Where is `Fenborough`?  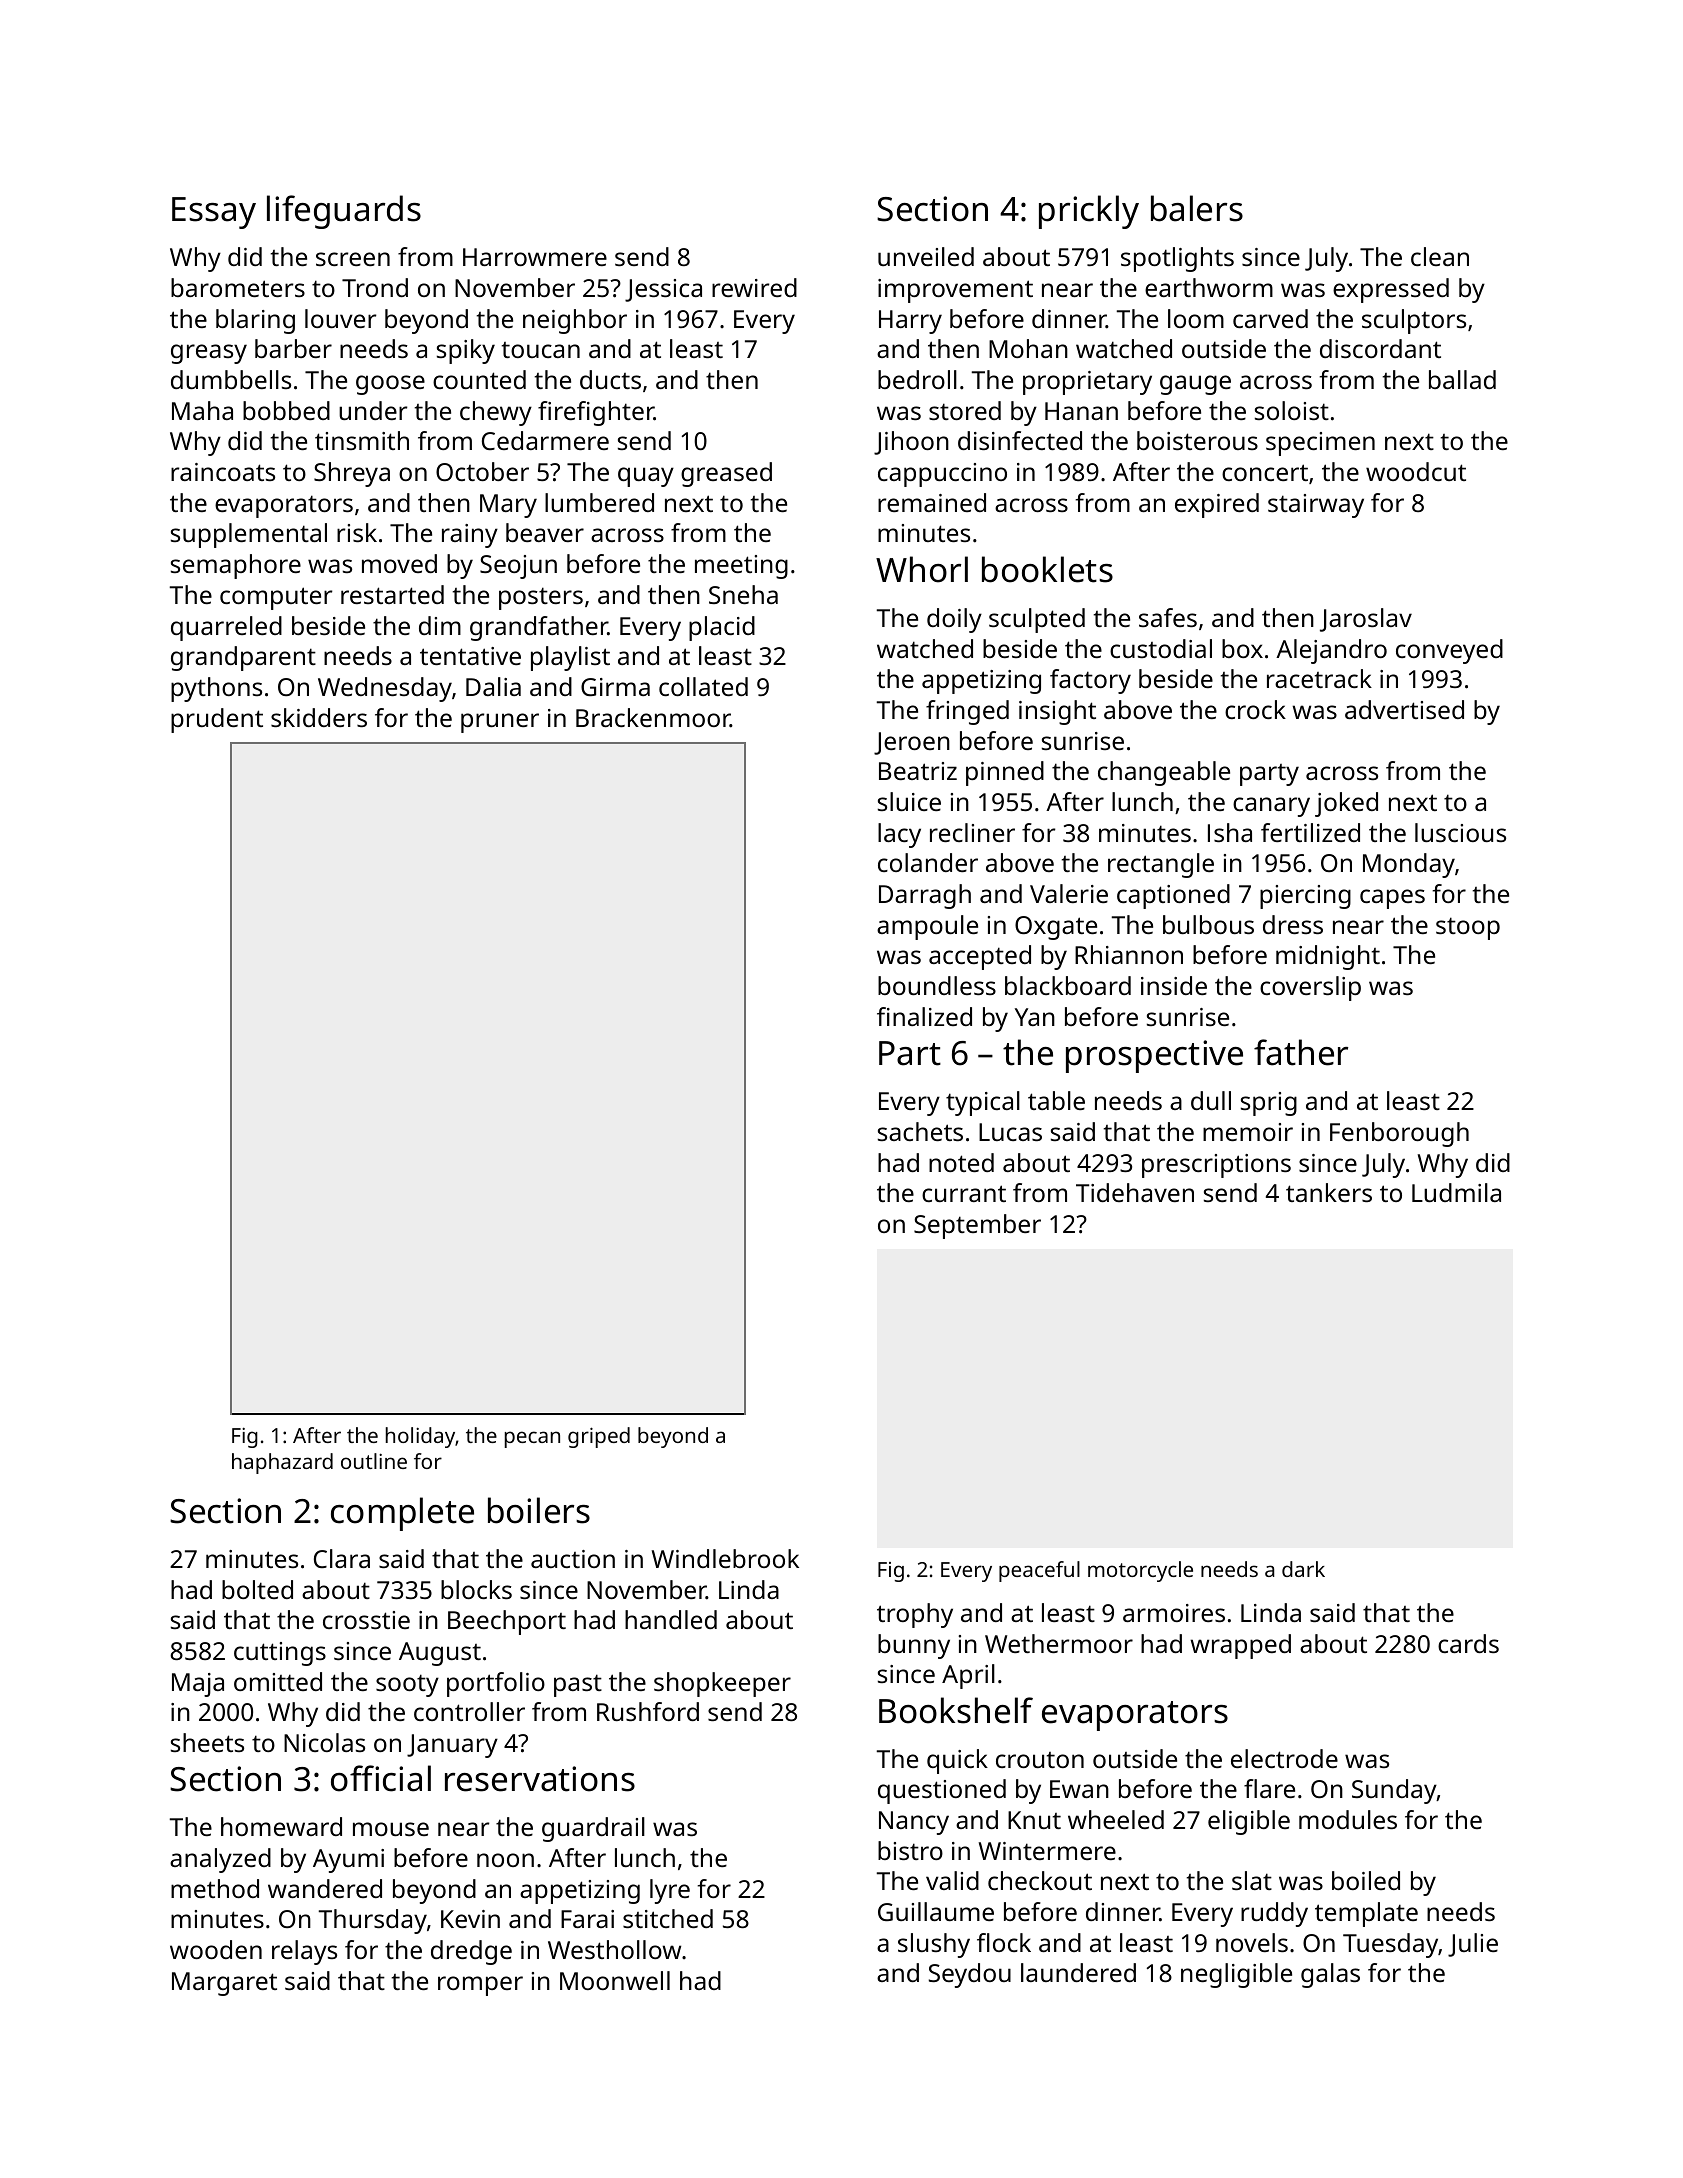
Fenborough is located at coordinates (1399, 1134).
